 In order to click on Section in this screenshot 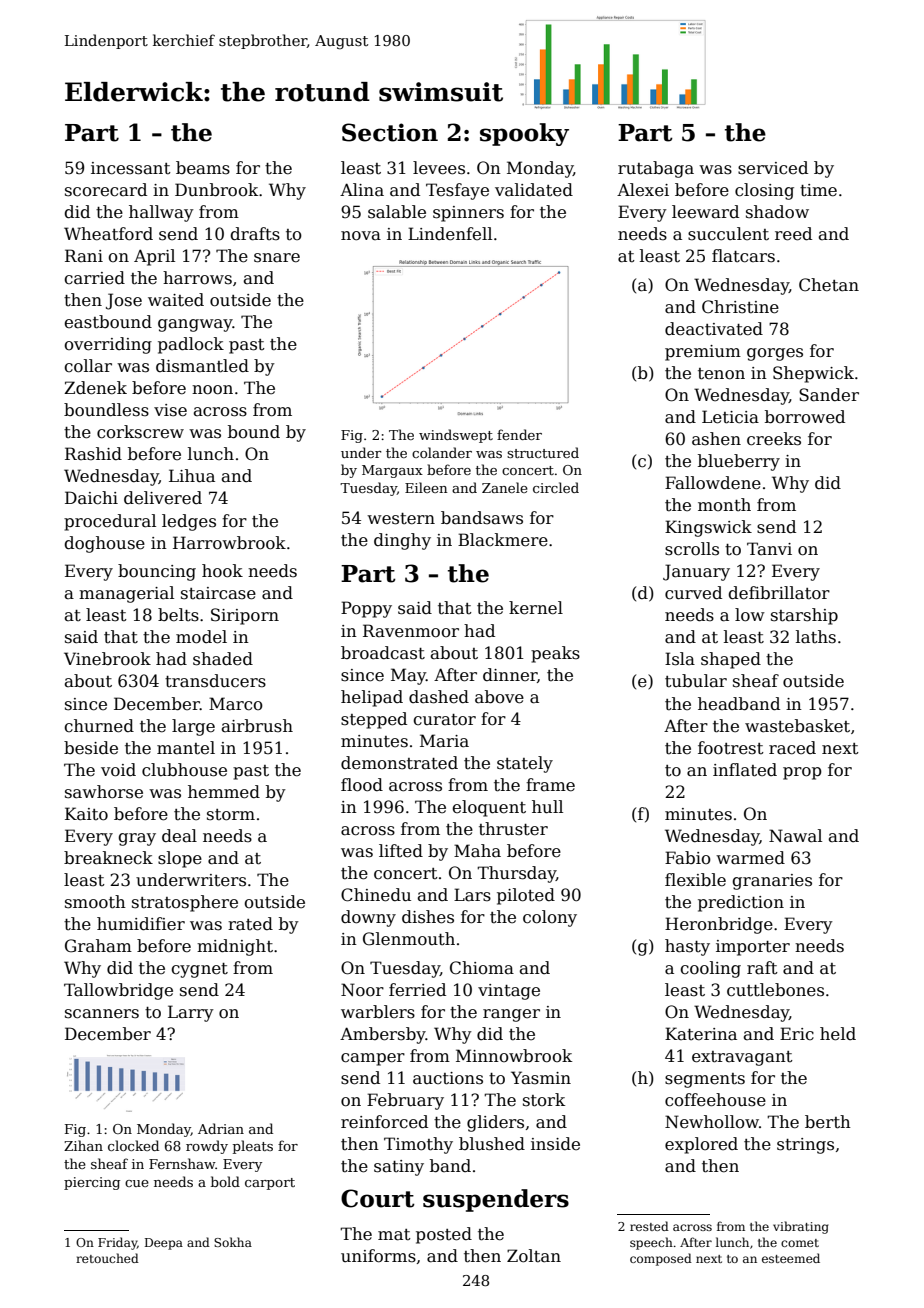, I will do `click(390, 132)`.
